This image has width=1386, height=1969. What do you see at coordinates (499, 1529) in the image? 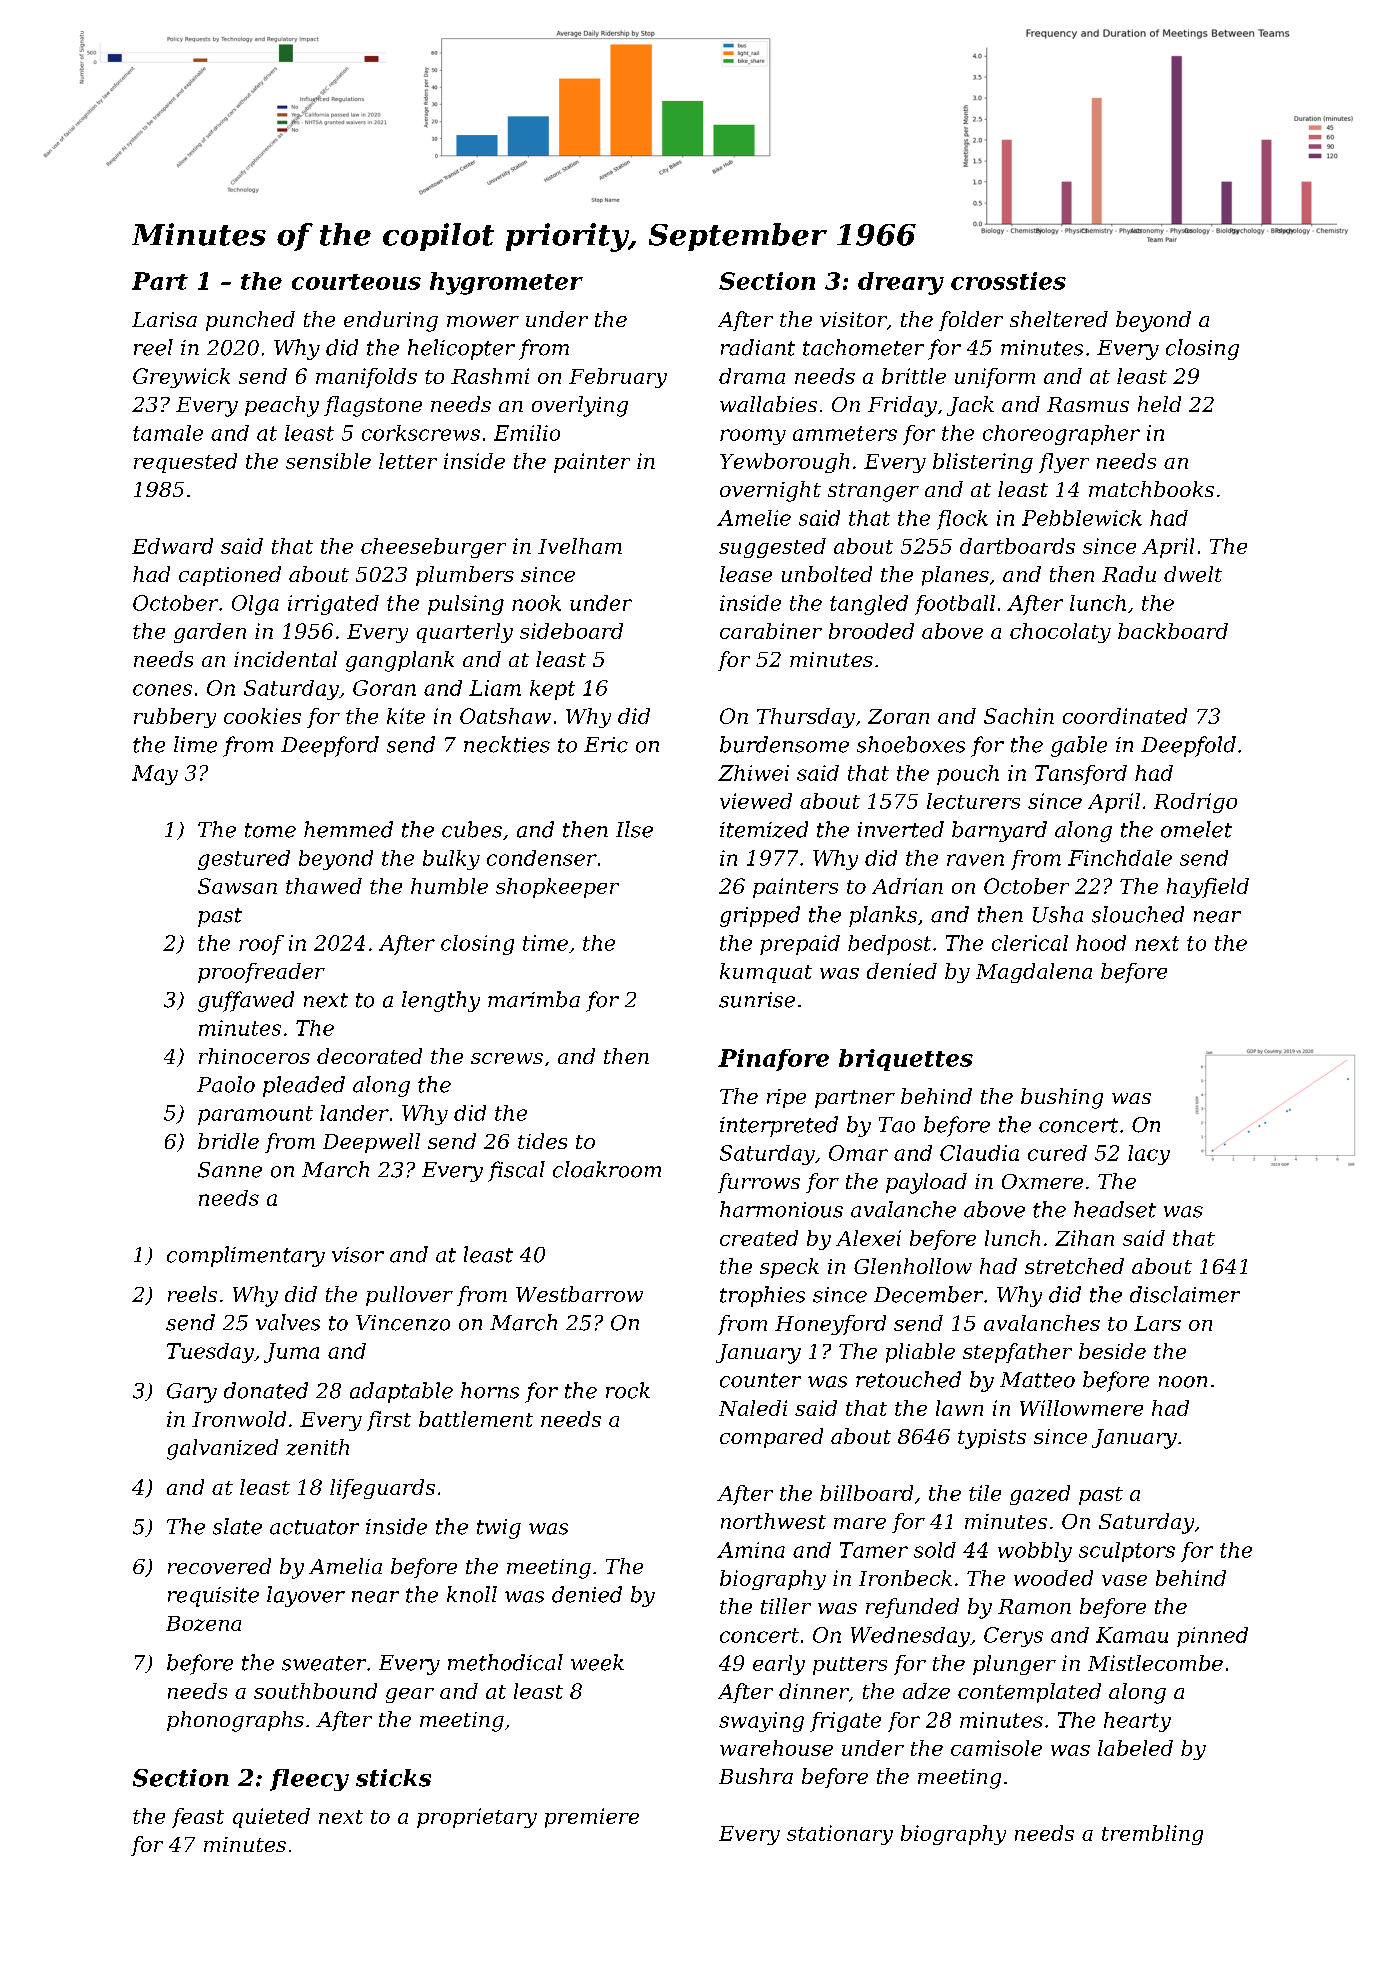
I see `twig` at bounding box center [499, 1529].
